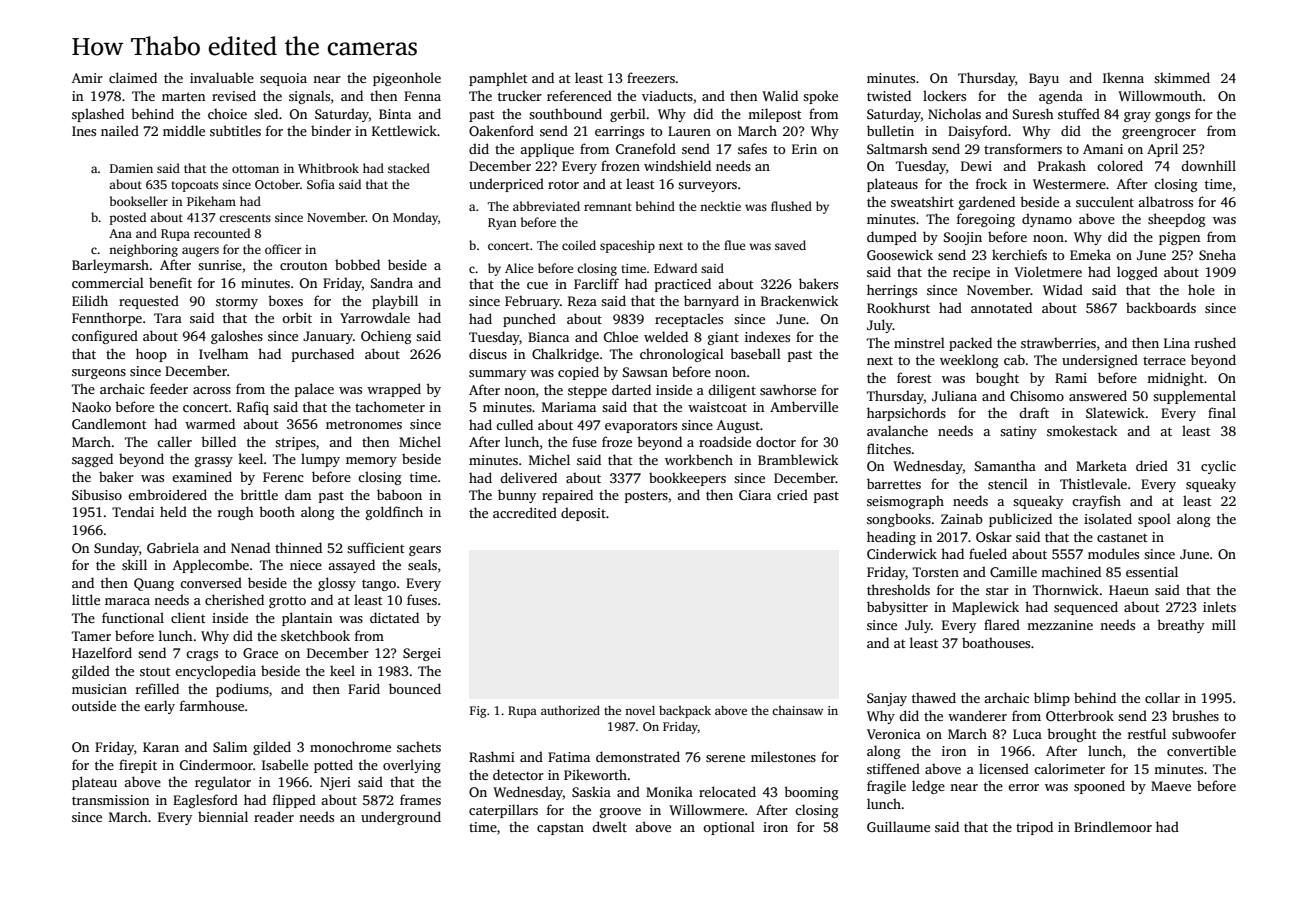 Image resolution: width=1308 pixels, height=924 pixels. Describe the element at coordinates (161, 747) in the image. I see `Karan` at that location.
